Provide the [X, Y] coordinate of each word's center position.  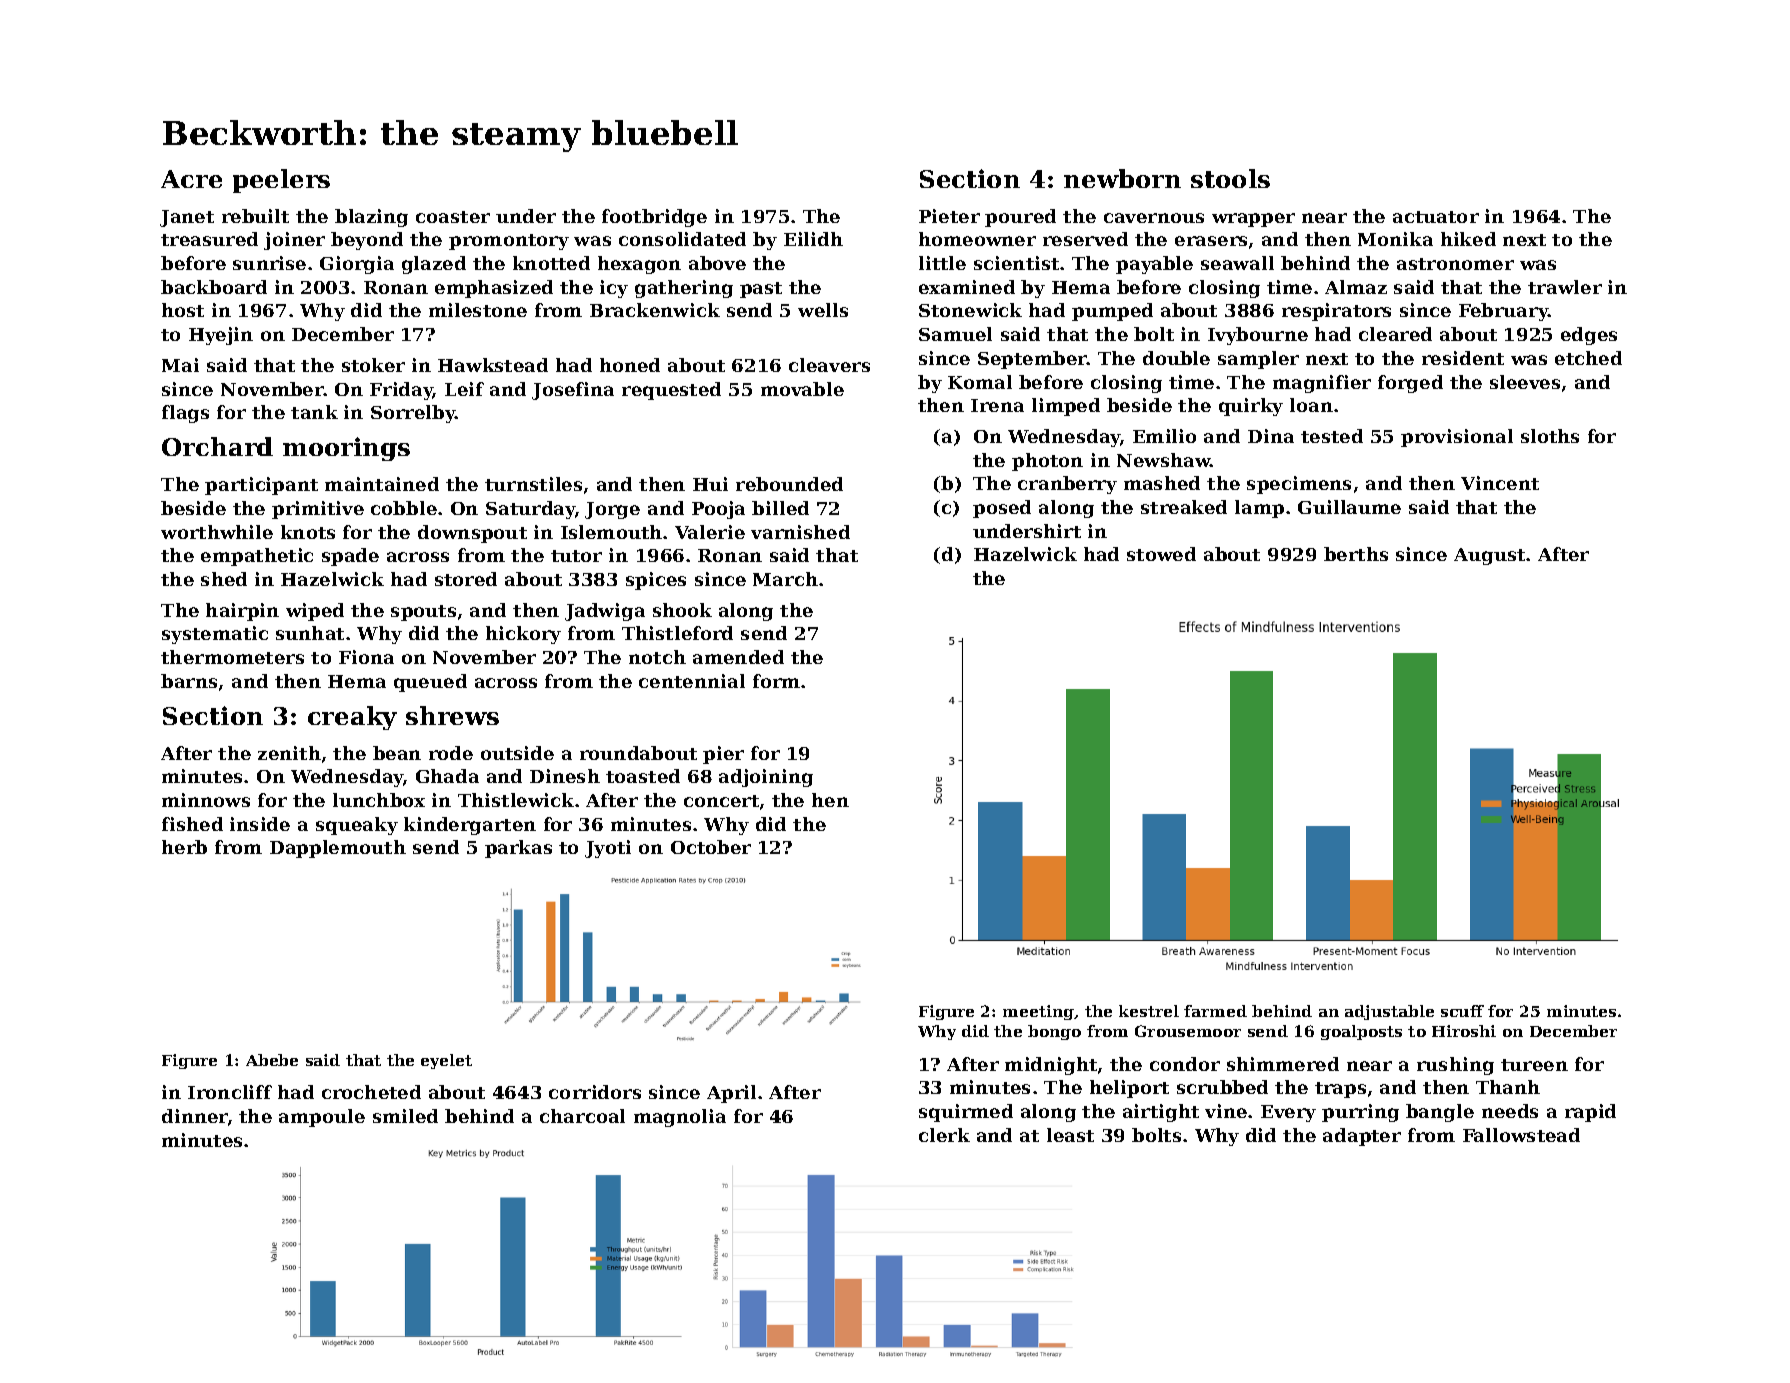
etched [1588, 358]
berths [1356, 554]
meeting [1038, 1012]
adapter [1362, 1137]
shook [682, 610]
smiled [405, 1116]
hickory [523, 635]
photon [1047, 462]
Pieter [949, 216]
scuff [1462, 1011]
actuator [1436, 217]
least [1070, 1135]
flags [185, 414]
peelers [281, 181]
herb [184, 847]
